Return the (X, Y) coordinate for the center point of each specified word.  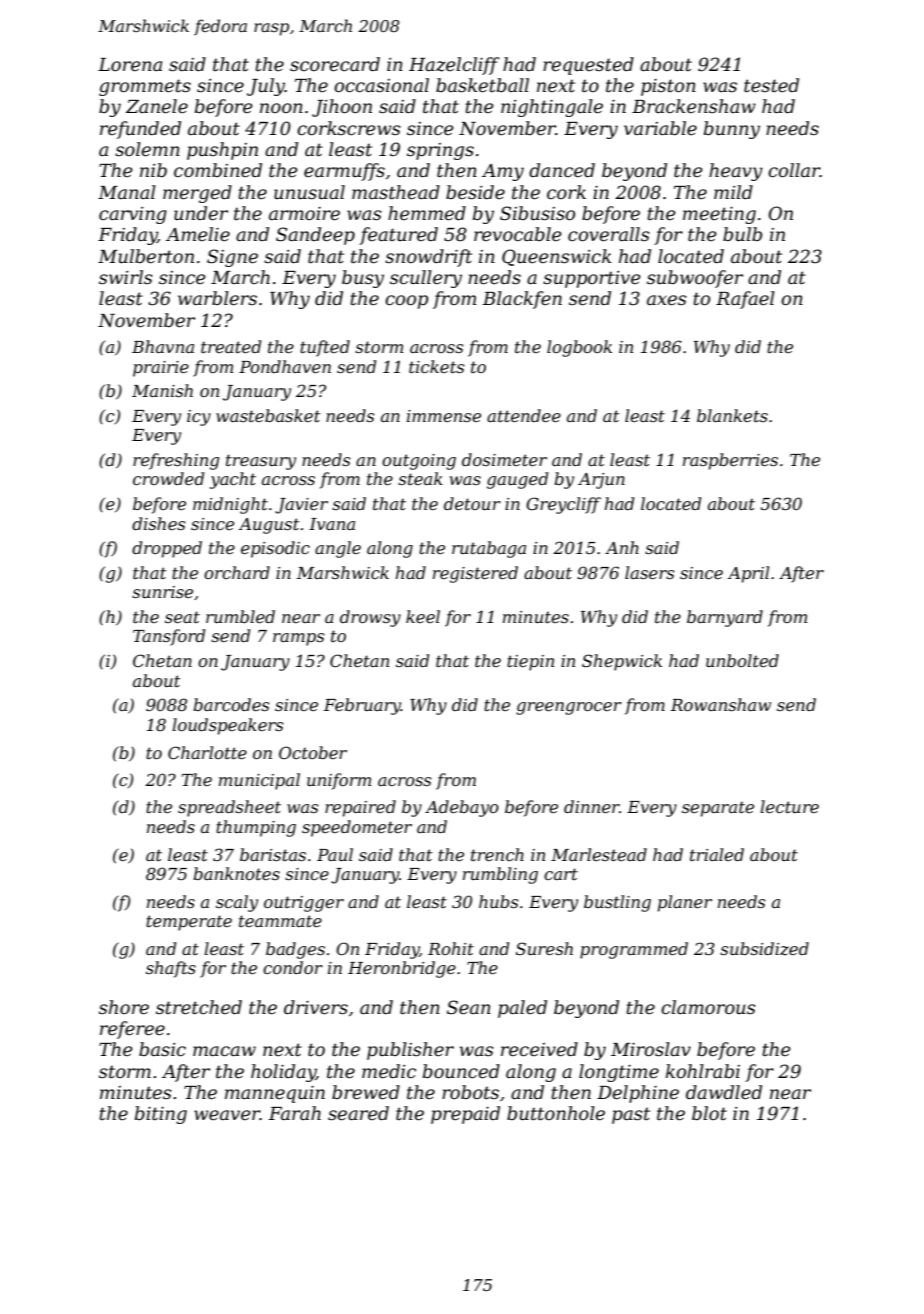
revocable (518, 234)
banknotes (236, 873)
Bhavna (163, 346)
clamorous (708, 1007)
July (266, 87)
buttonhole (556, 1113)
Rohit (451, 948)
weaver (227, 1115)
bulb (742, 234)
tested (771, 85)
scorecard (335, 64)
